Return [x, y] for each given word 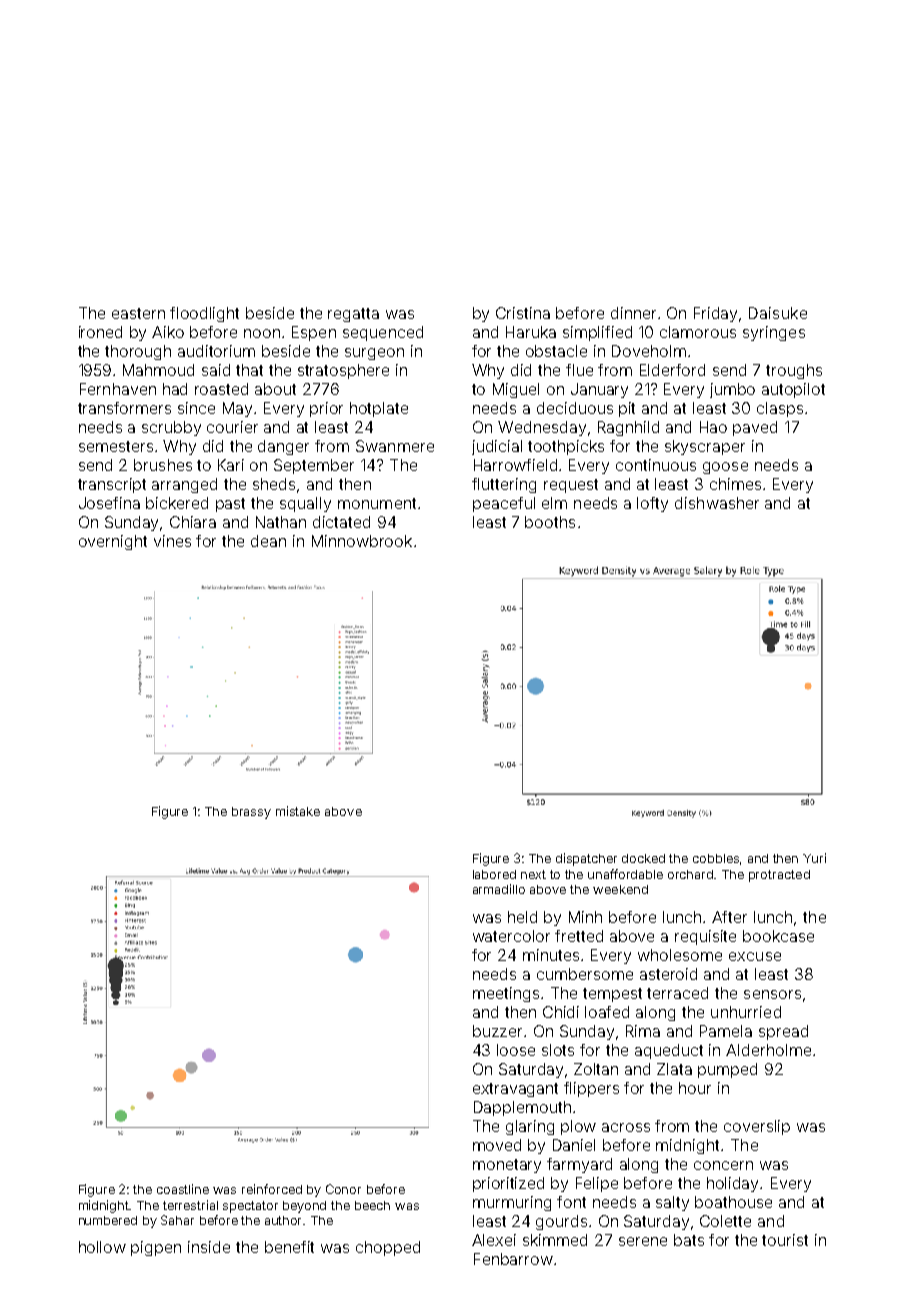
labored [494, 874]
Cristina [523, 313]
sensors [772, 994]
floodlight [204, 314]
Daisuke [778, 313]
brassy [251, 813]
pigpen [156, 1248]
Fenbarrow [513, 1259]
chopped [388, 1248]
